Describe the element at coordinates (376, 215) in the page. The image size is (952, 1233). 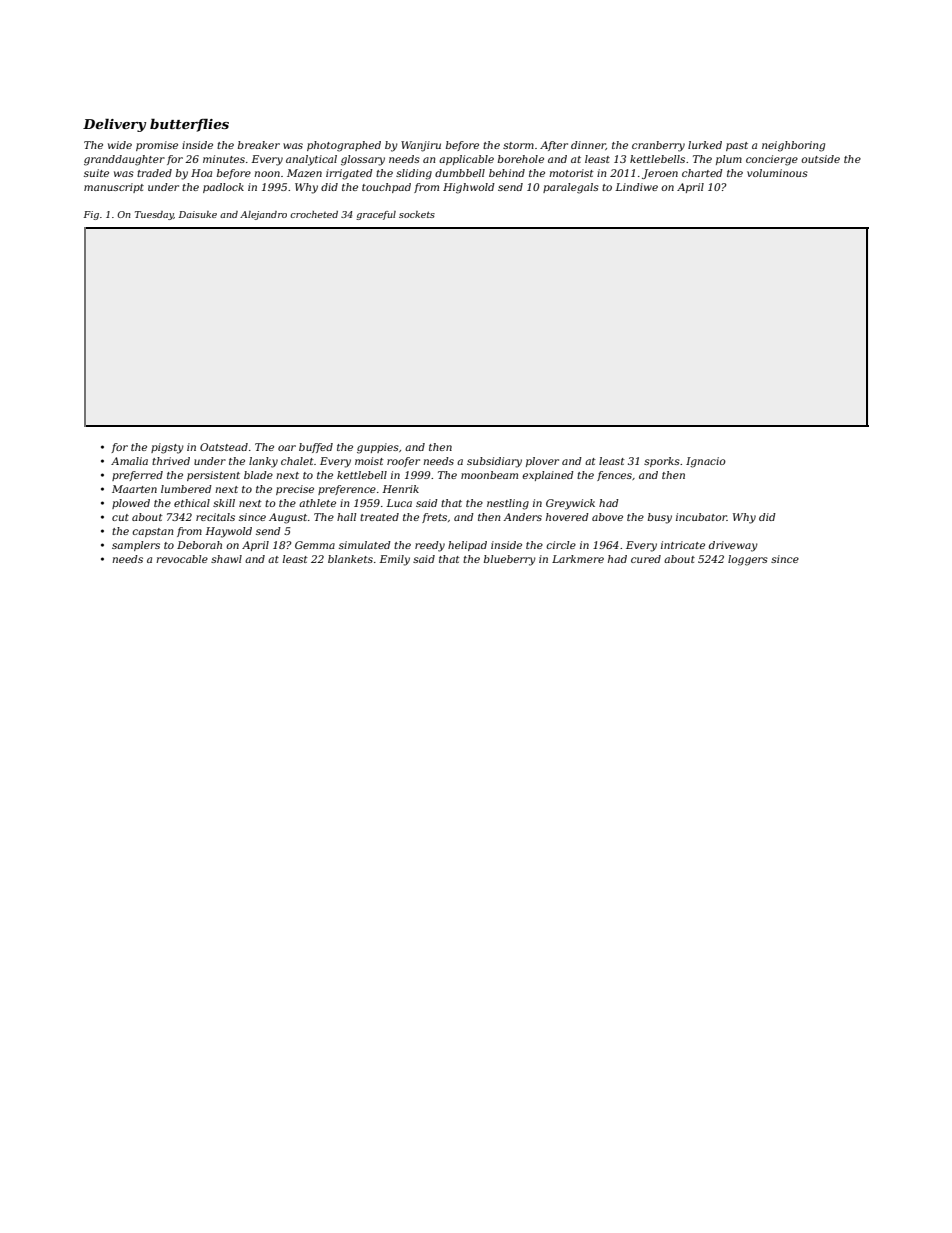
I see `graceful` at that location.
